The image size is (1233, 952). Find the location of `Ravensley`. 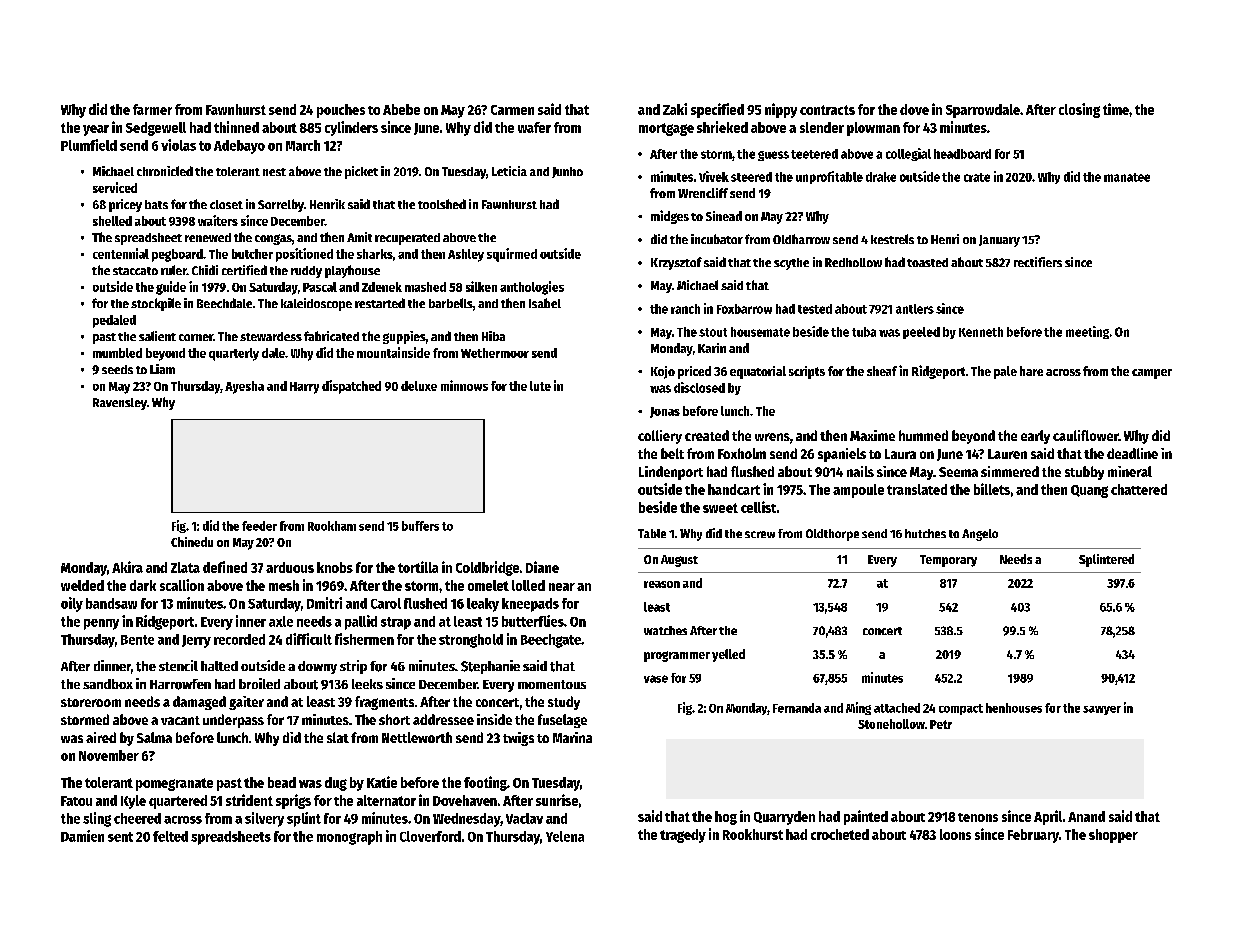

Ravensley is located at coordinates (120, 404).
